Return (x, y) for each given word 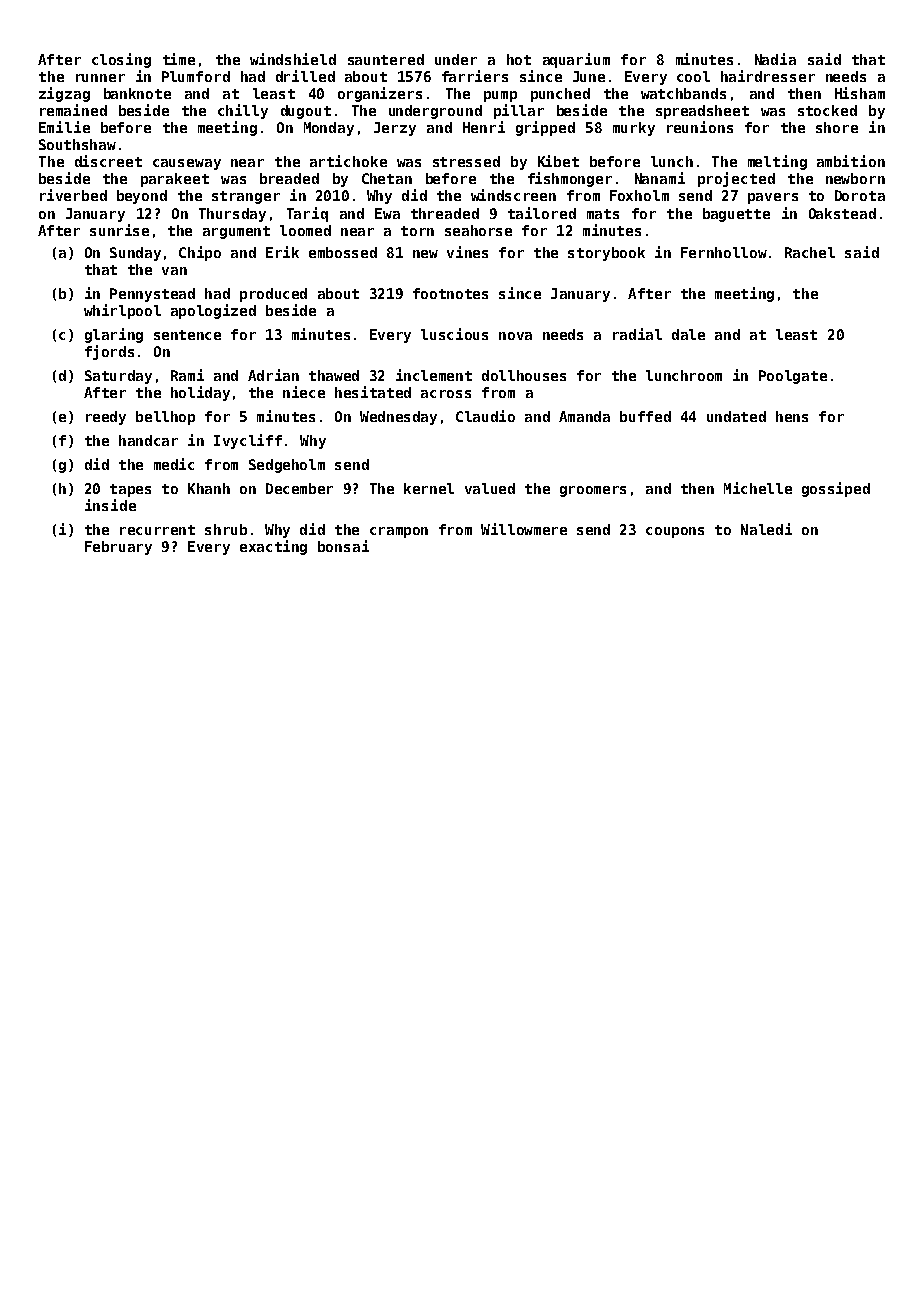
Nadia (775, 59)
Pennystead (152, 295)
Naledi (766, 529)
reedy (106, 418)
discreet (108, 161)
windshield (293, 59)
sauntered (386, 59)
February (118, 548)
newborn (855, 178)
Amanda (584, 416)
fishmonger (570, 179)
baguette (736, 215)
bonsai (343, 546)
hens (792, 416)
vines (467, 252)
